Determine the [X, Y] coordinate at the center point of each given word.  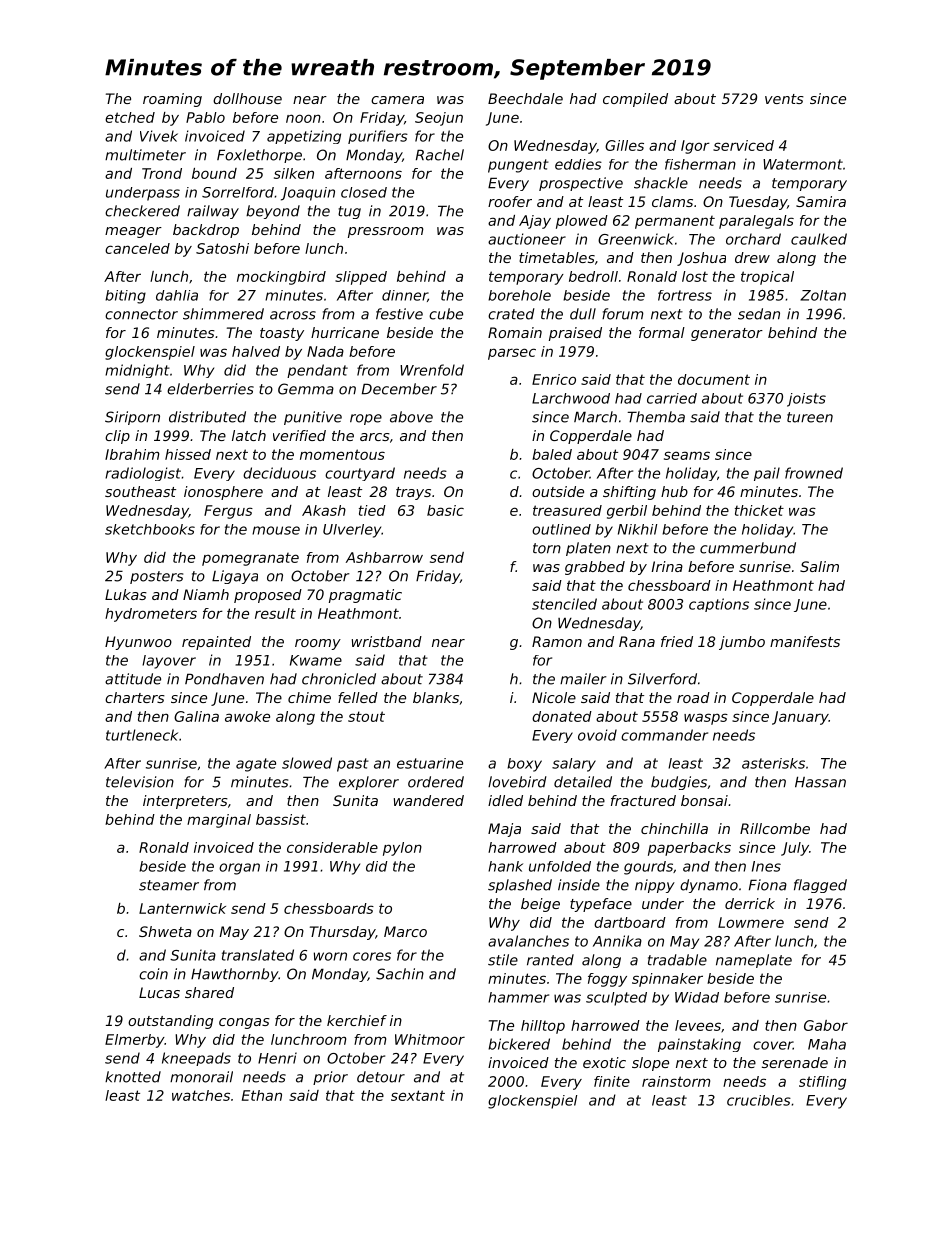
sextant [418, 1095]
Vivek [159, 136]
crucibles [759, 1100]
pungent [518, 166]
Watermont [803, 164]
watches [201, 1095]
